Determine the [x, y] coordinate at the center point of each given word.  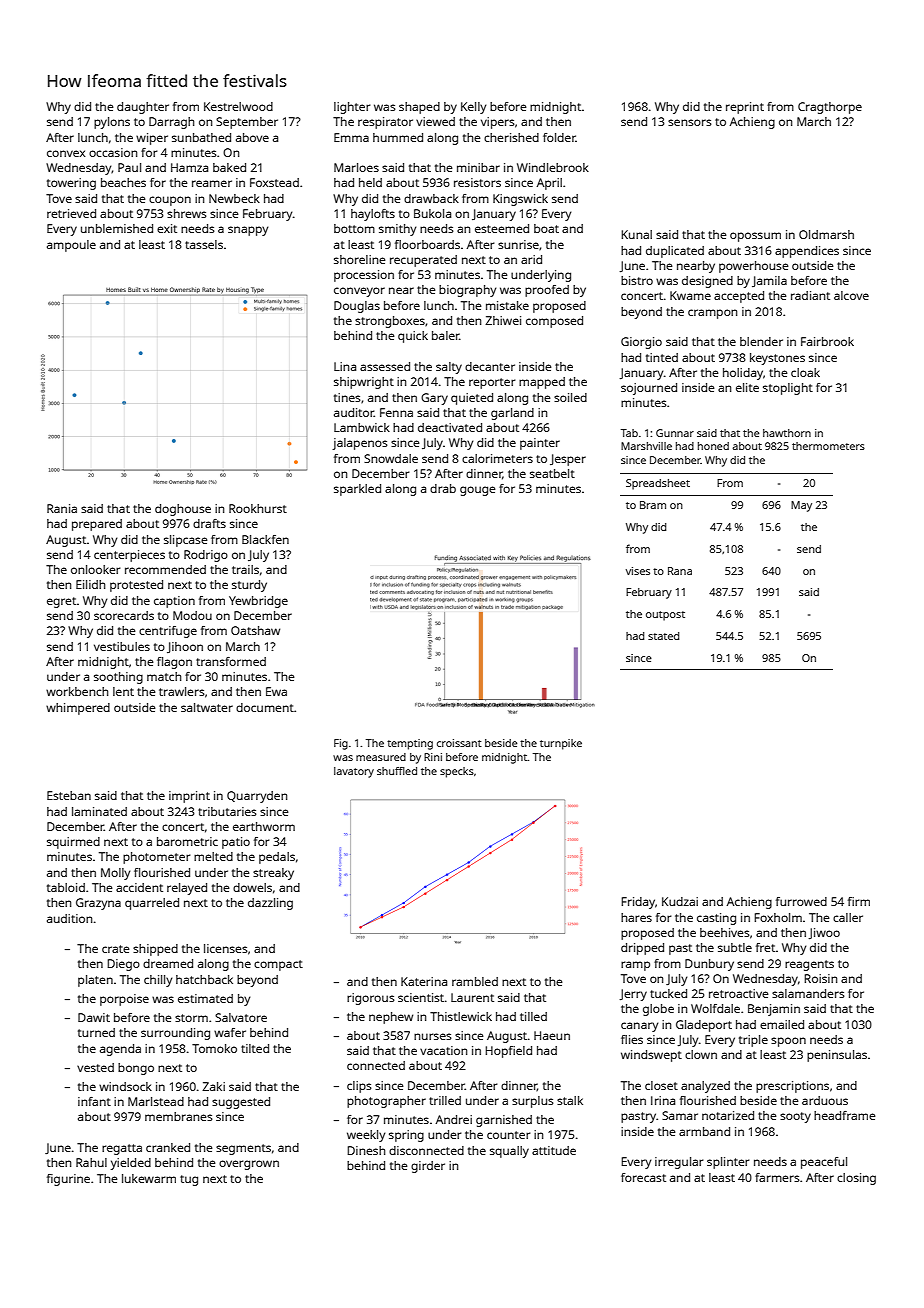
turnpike [561, 744]
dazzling [270, 904]
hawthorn [787, 433]
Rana [680, 571]
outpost [665, 616]
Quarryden [257, 797]
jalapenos [360, 444]
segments [243, 1149]
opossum [755, 237]
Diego [123, 965]
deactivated [450, 427]
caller [848, 917]
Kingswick [520, 200]
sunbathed [201, 137]
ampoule [71, 246]
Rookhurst [258, 508]
